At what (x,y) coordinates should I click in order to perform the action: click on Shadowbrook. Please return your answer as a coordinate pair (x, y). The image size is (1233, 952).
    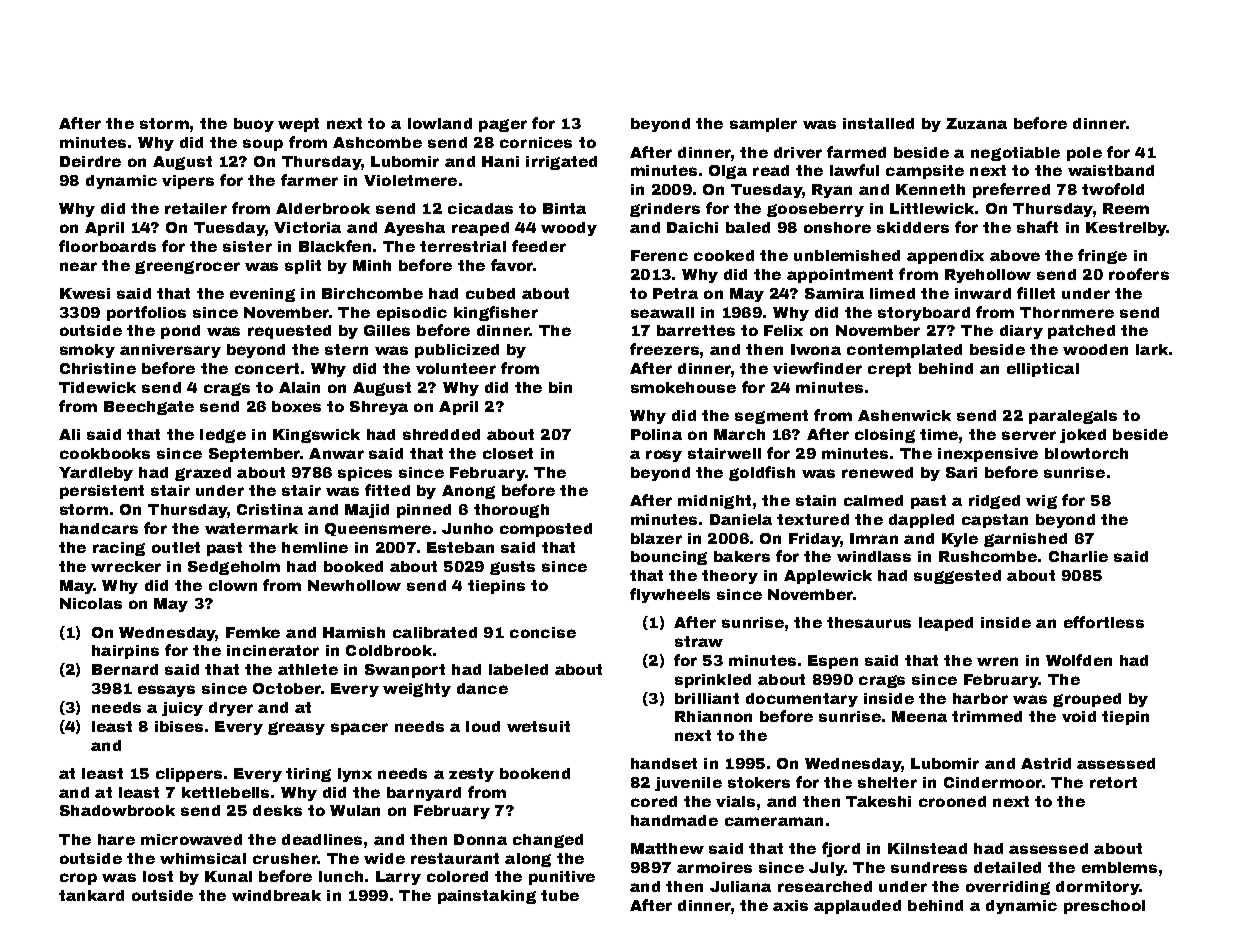
    Looking at the image, I should click on (117, 810).
